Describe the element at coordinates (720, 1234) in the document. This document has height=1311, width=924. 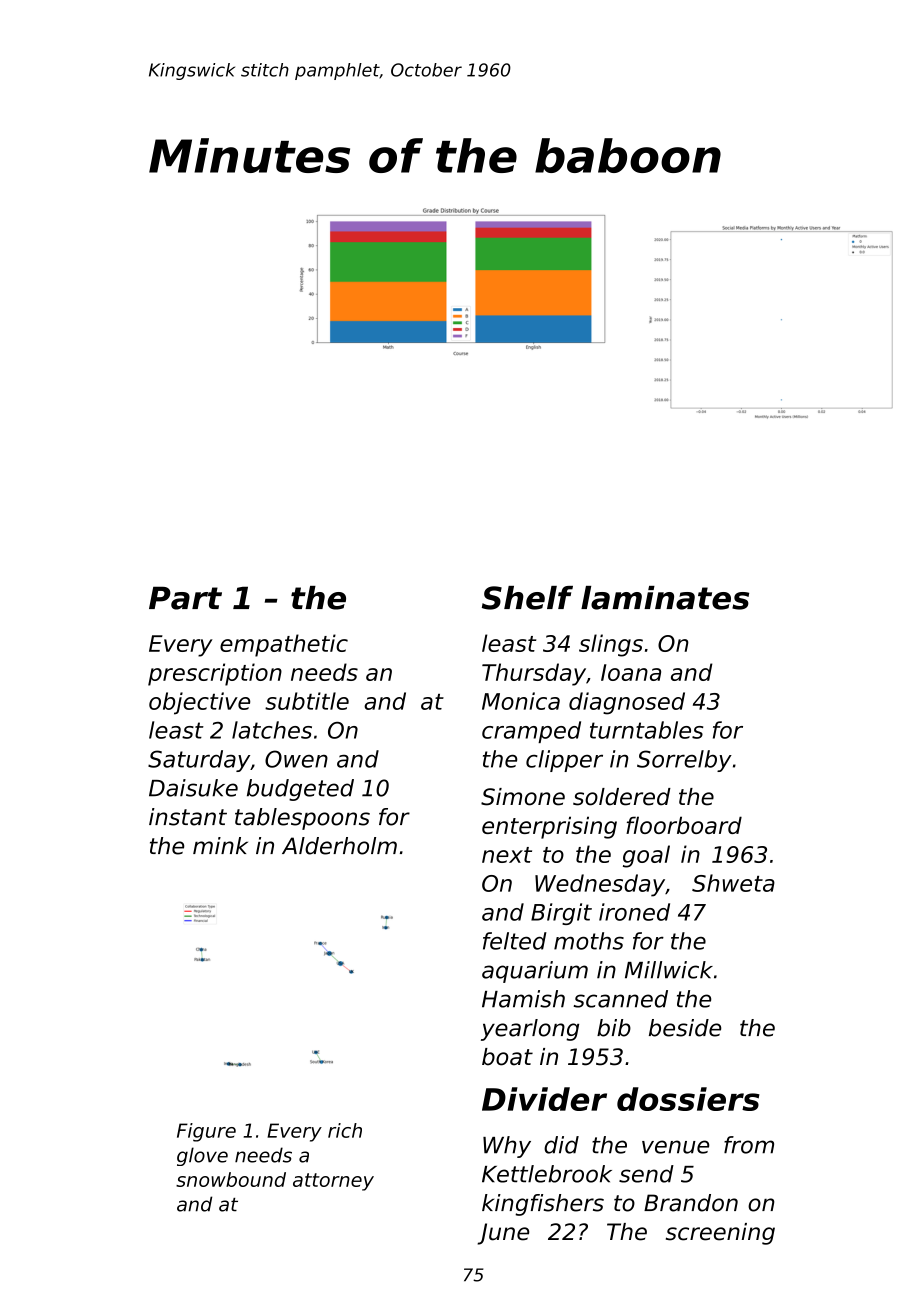
I see `screening` at that location.
